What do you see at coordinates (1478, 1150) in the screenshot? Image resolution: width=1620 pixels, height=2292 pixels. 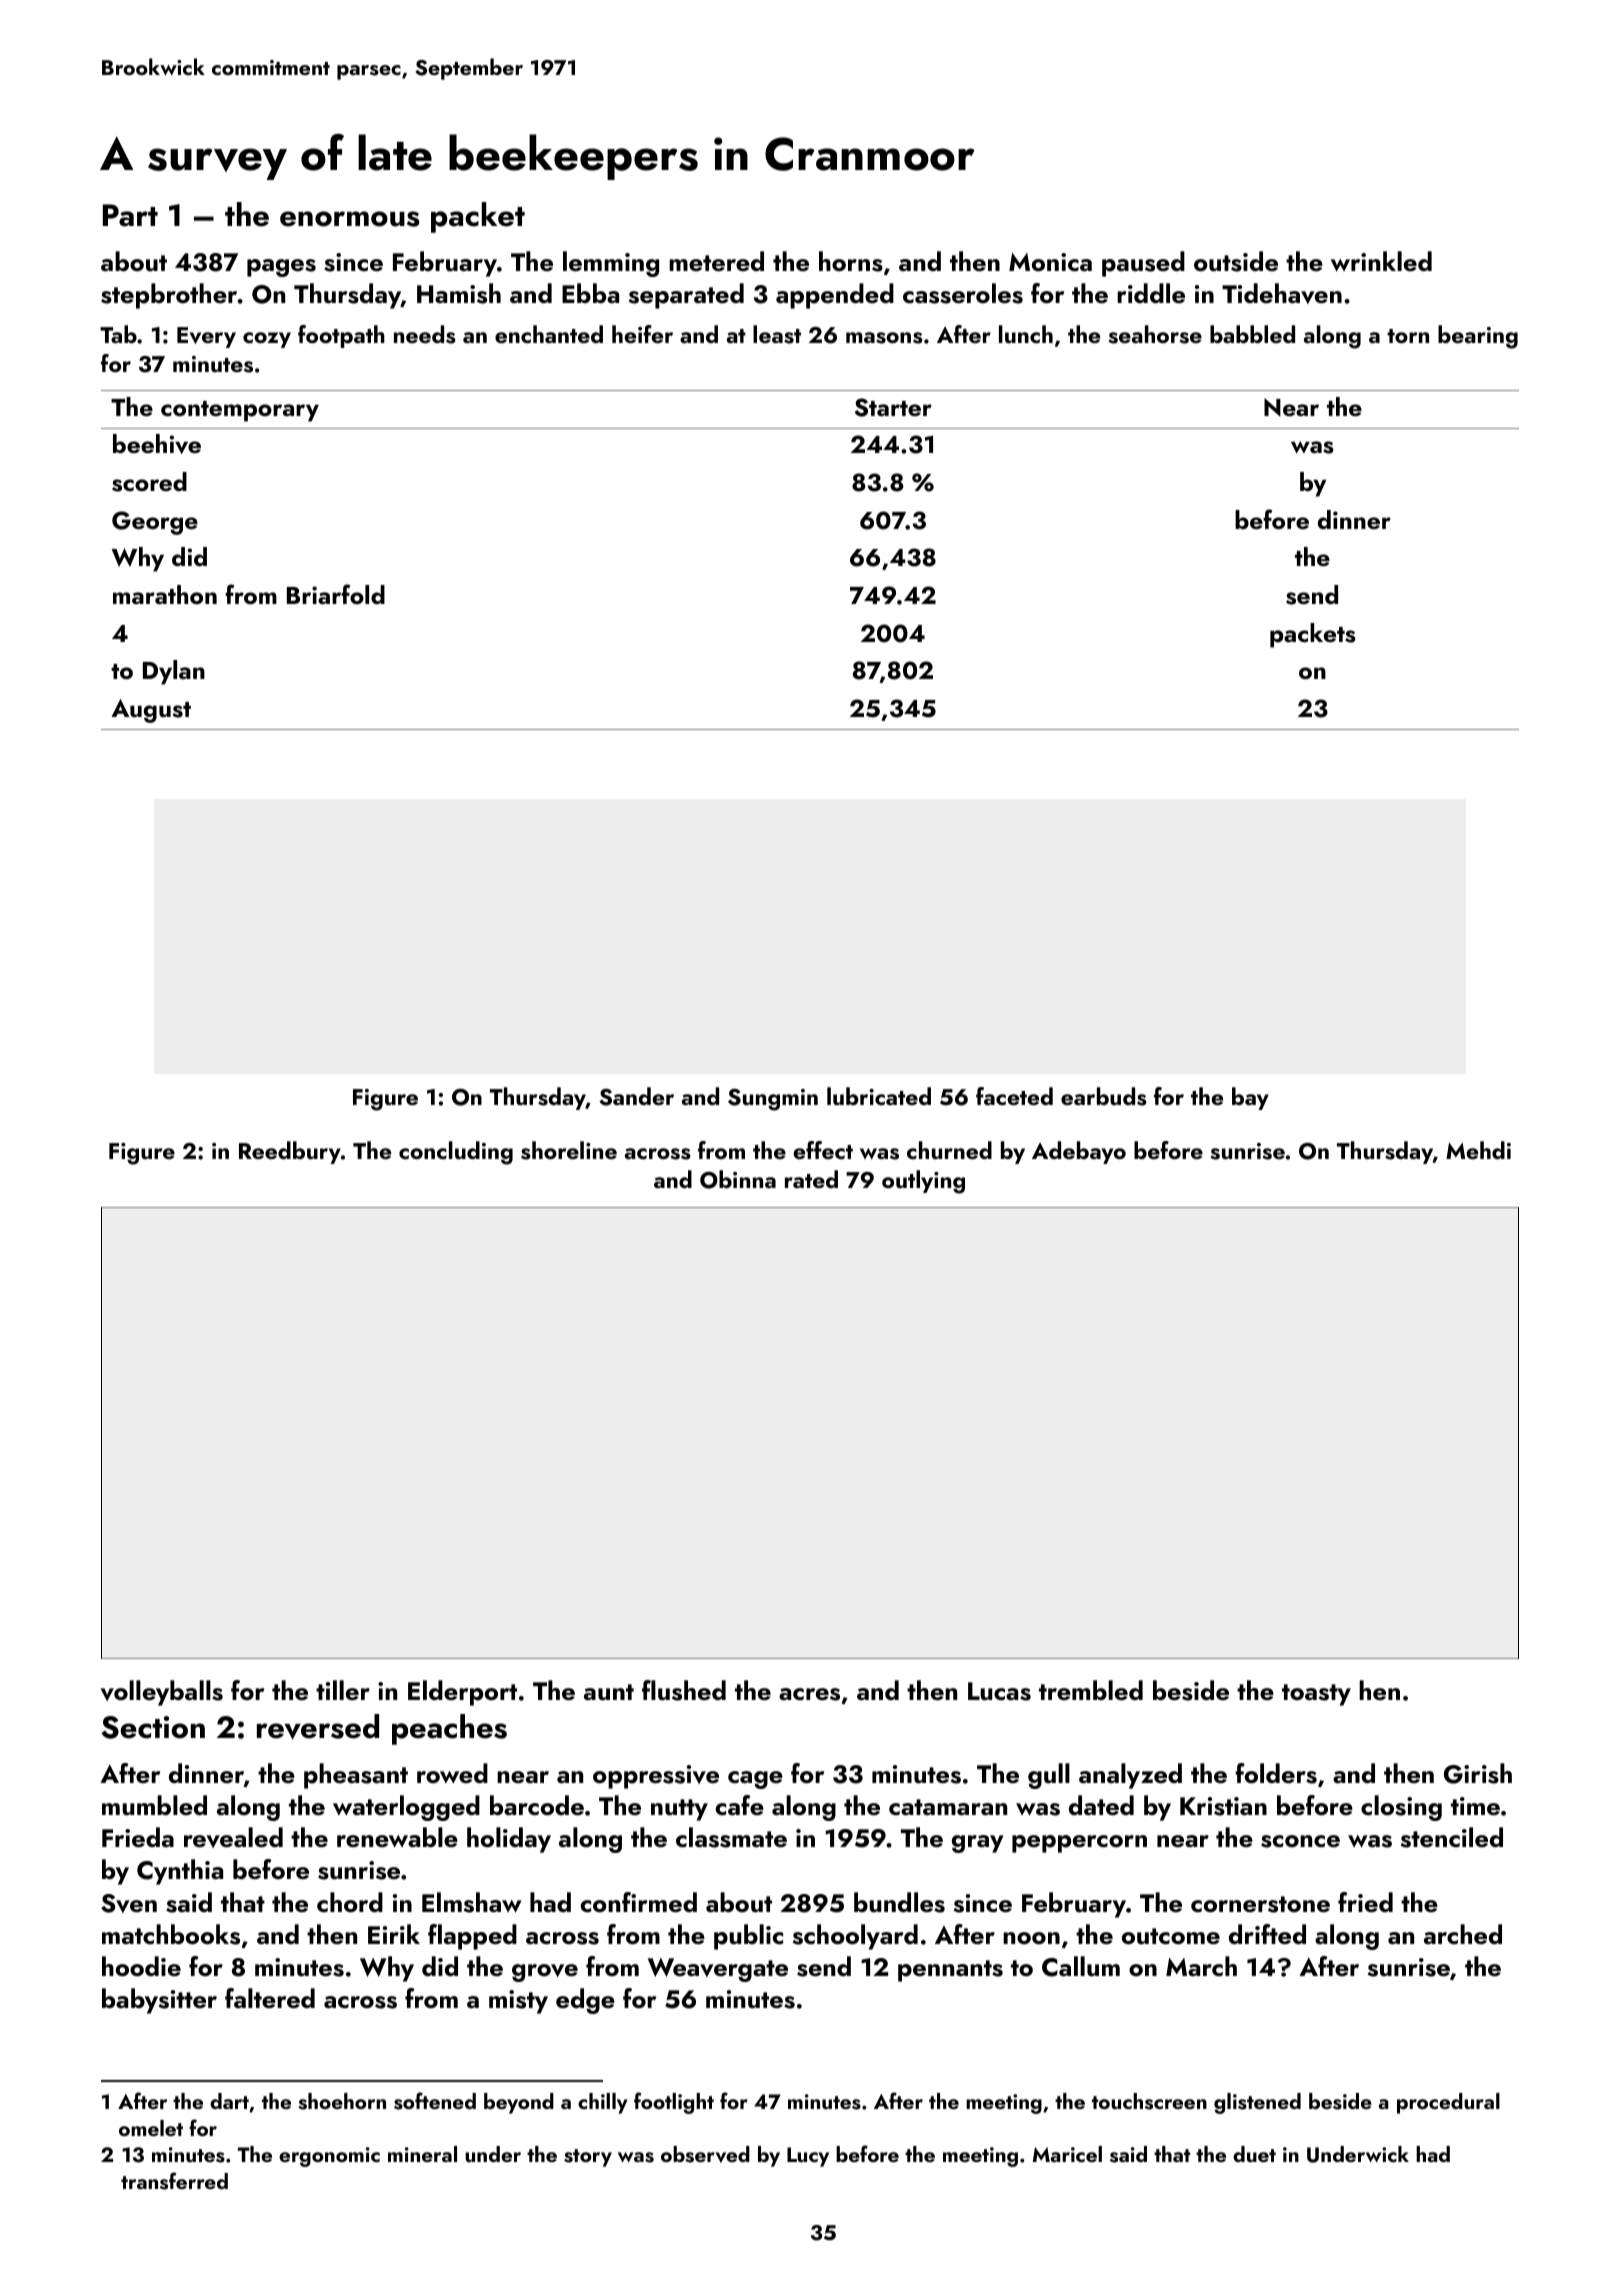 I see `Mehdi` at bounding box center [1478, 1150].
